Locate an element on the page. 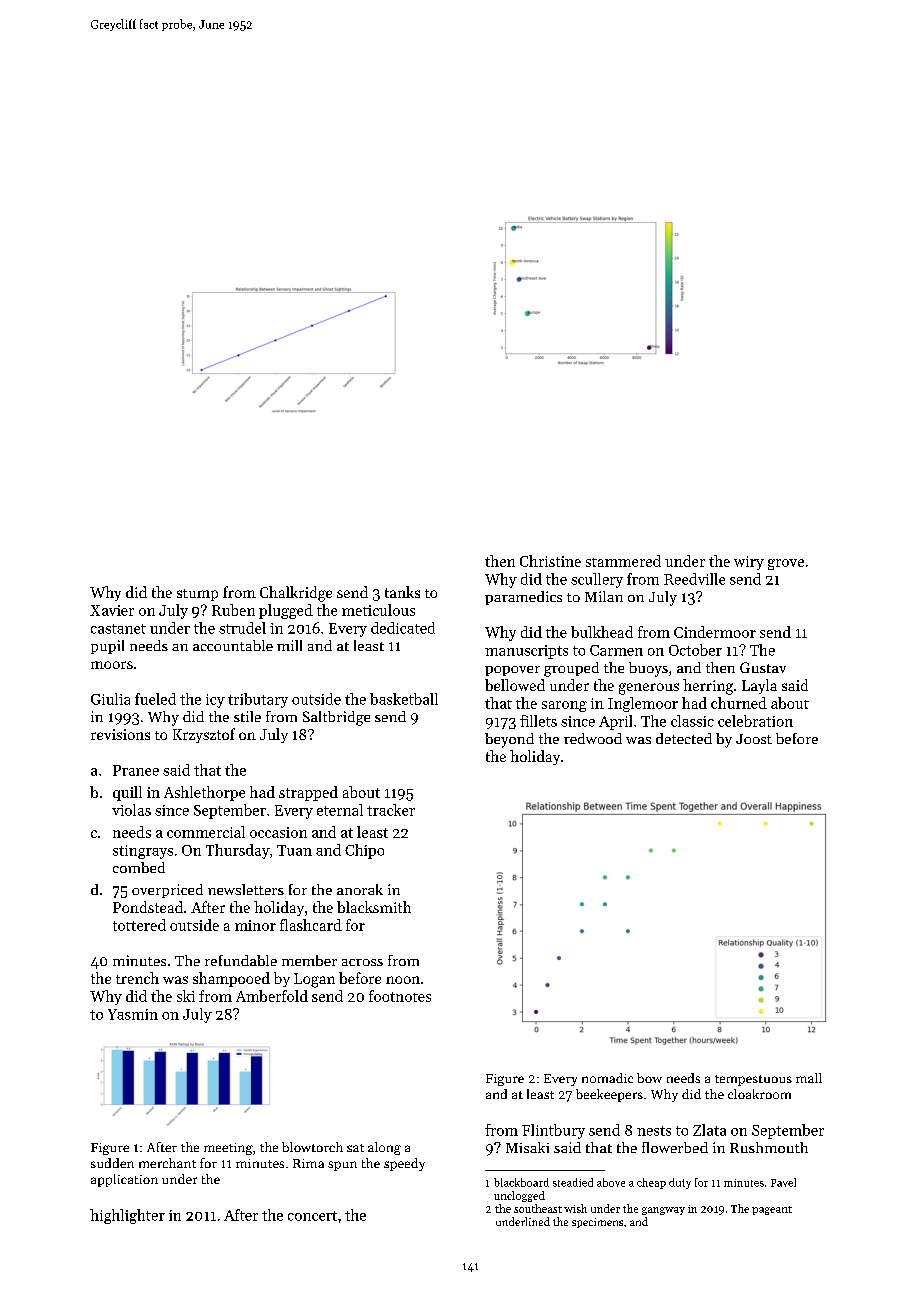 This page has width=924, height=1314. noon is located at coordinates (403, 980).
